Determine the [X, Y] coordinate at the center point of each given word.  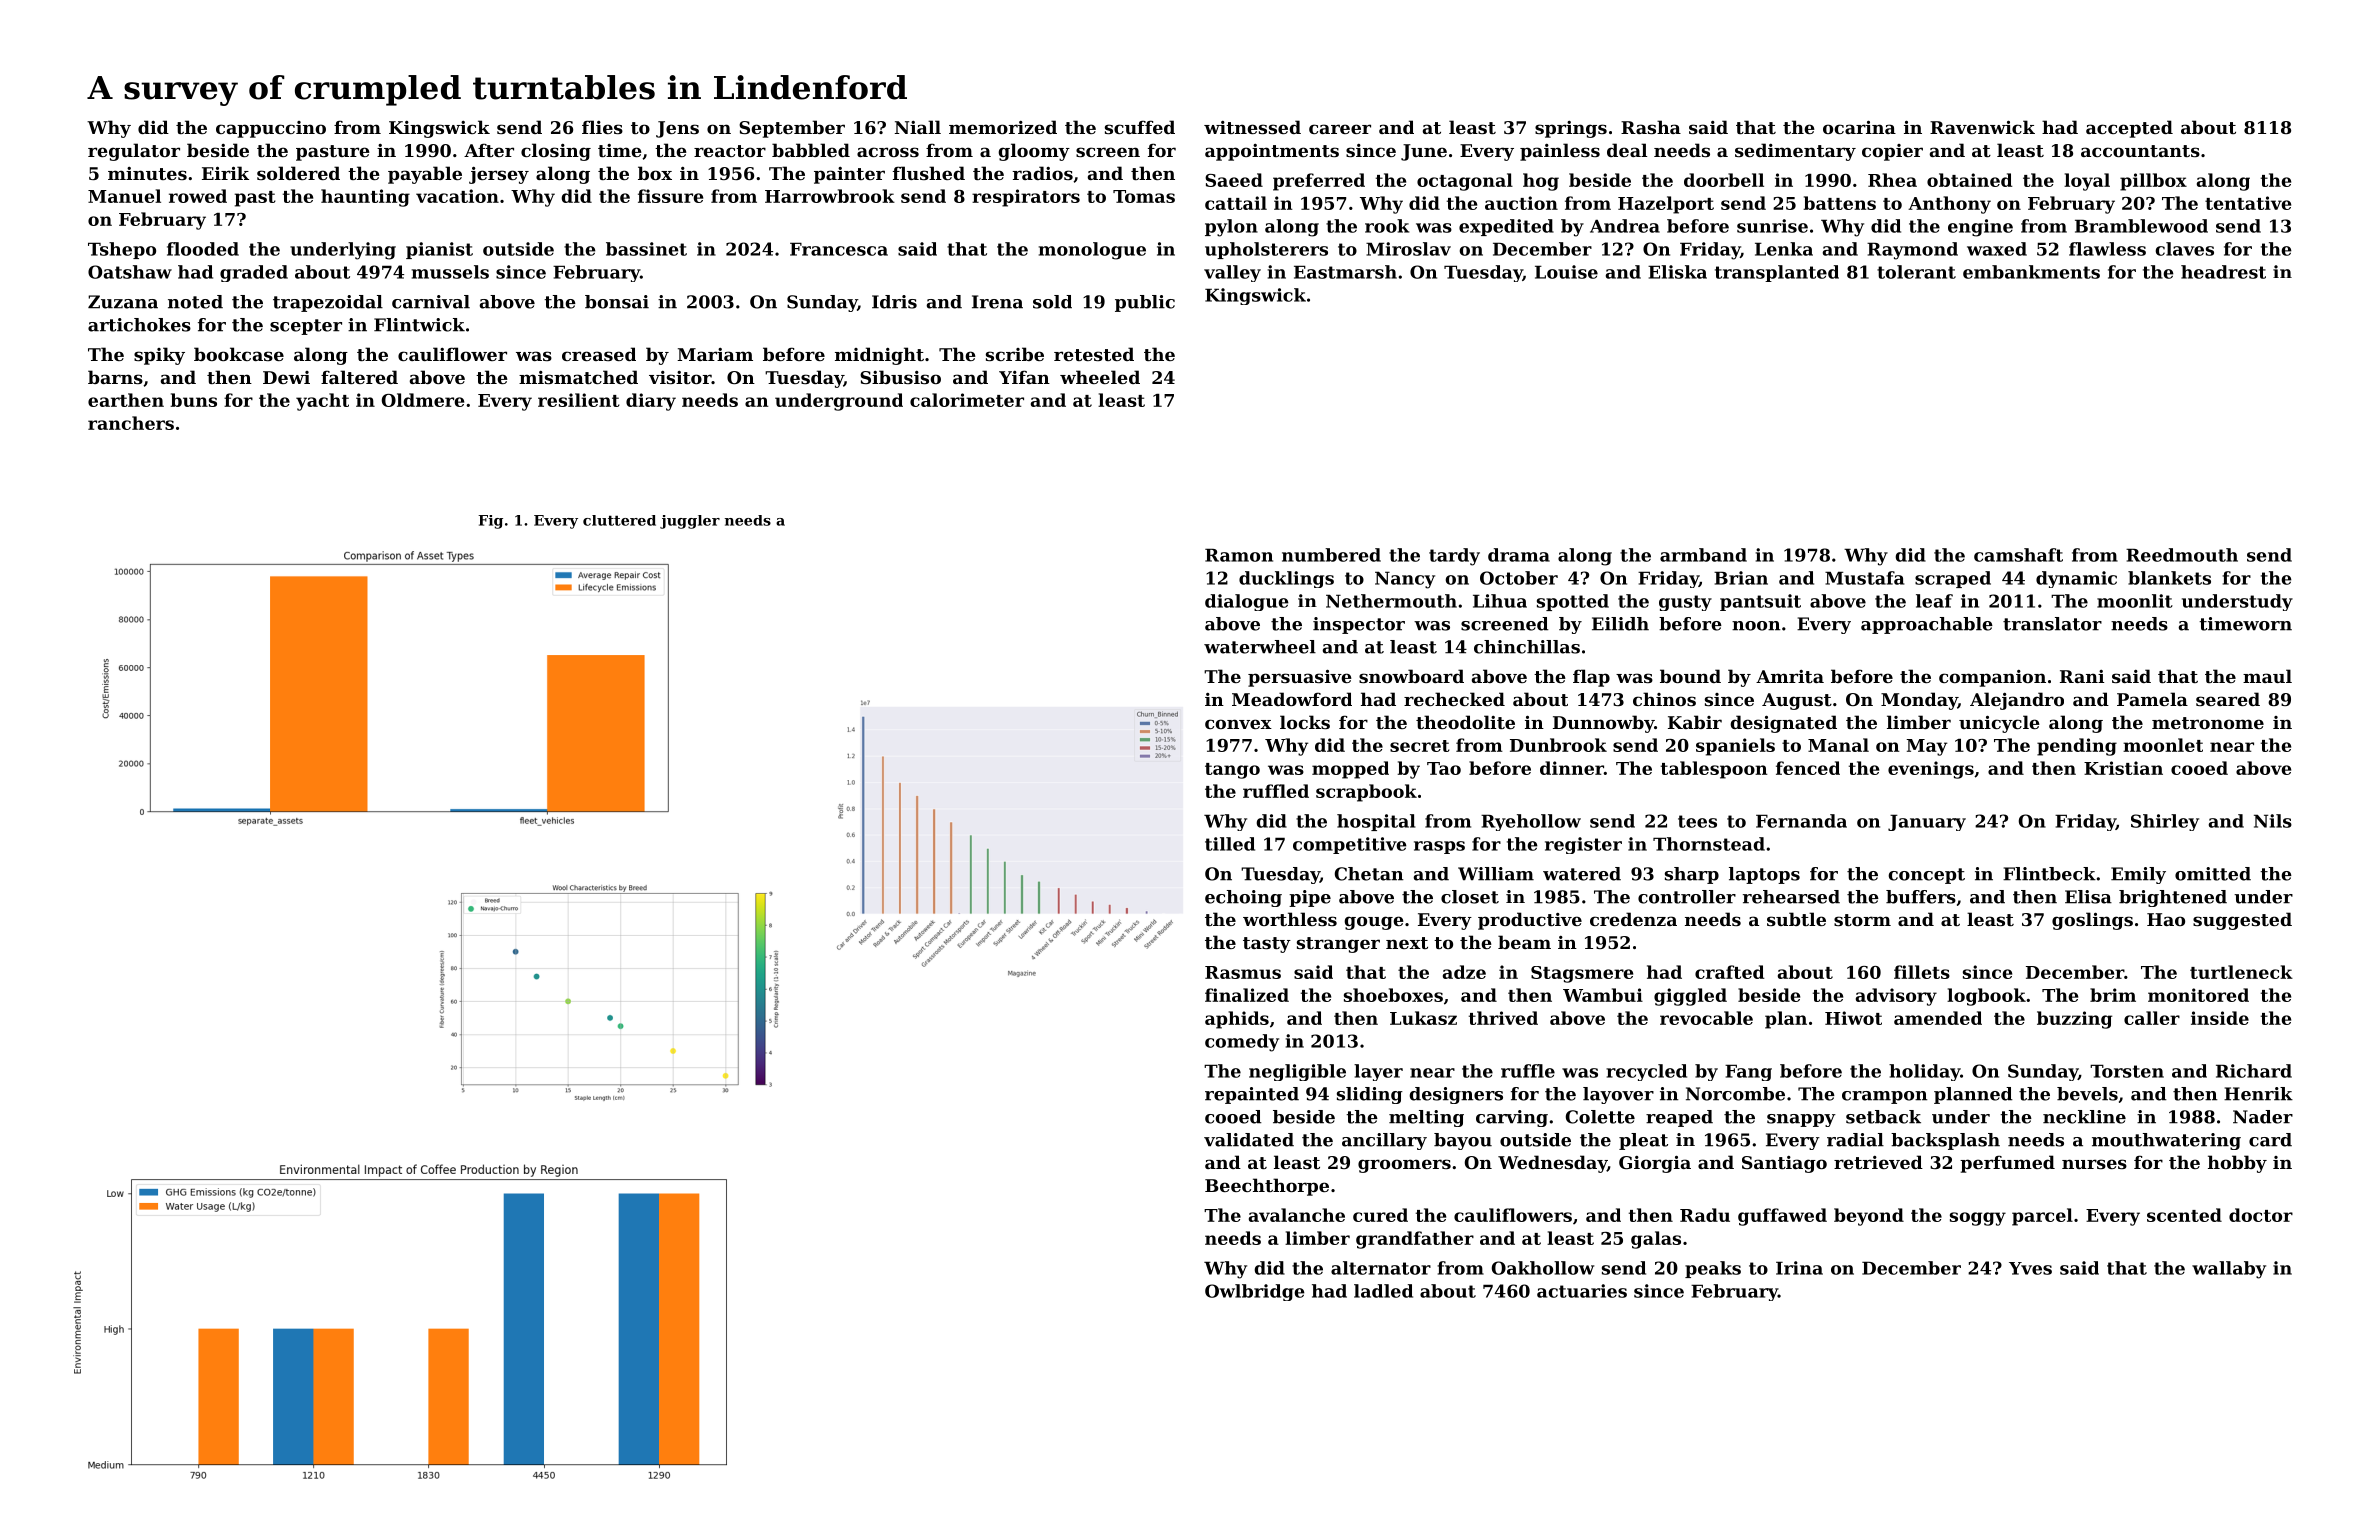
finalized [1247, 995]
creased [599, 354]
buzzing [2074, 1020]
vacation [457, 196]
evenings [1931, 770]
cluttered [619, 520]
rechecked [1454, 699]
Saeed [1234, 180]
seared [2228, 699]
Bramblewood [2141, 226]
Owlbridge [1255, 1292]
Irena [997, 302]
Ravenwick [1982, 127]
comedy [1242, 1043]
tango [1232, 771]
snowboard [1411, 676]
